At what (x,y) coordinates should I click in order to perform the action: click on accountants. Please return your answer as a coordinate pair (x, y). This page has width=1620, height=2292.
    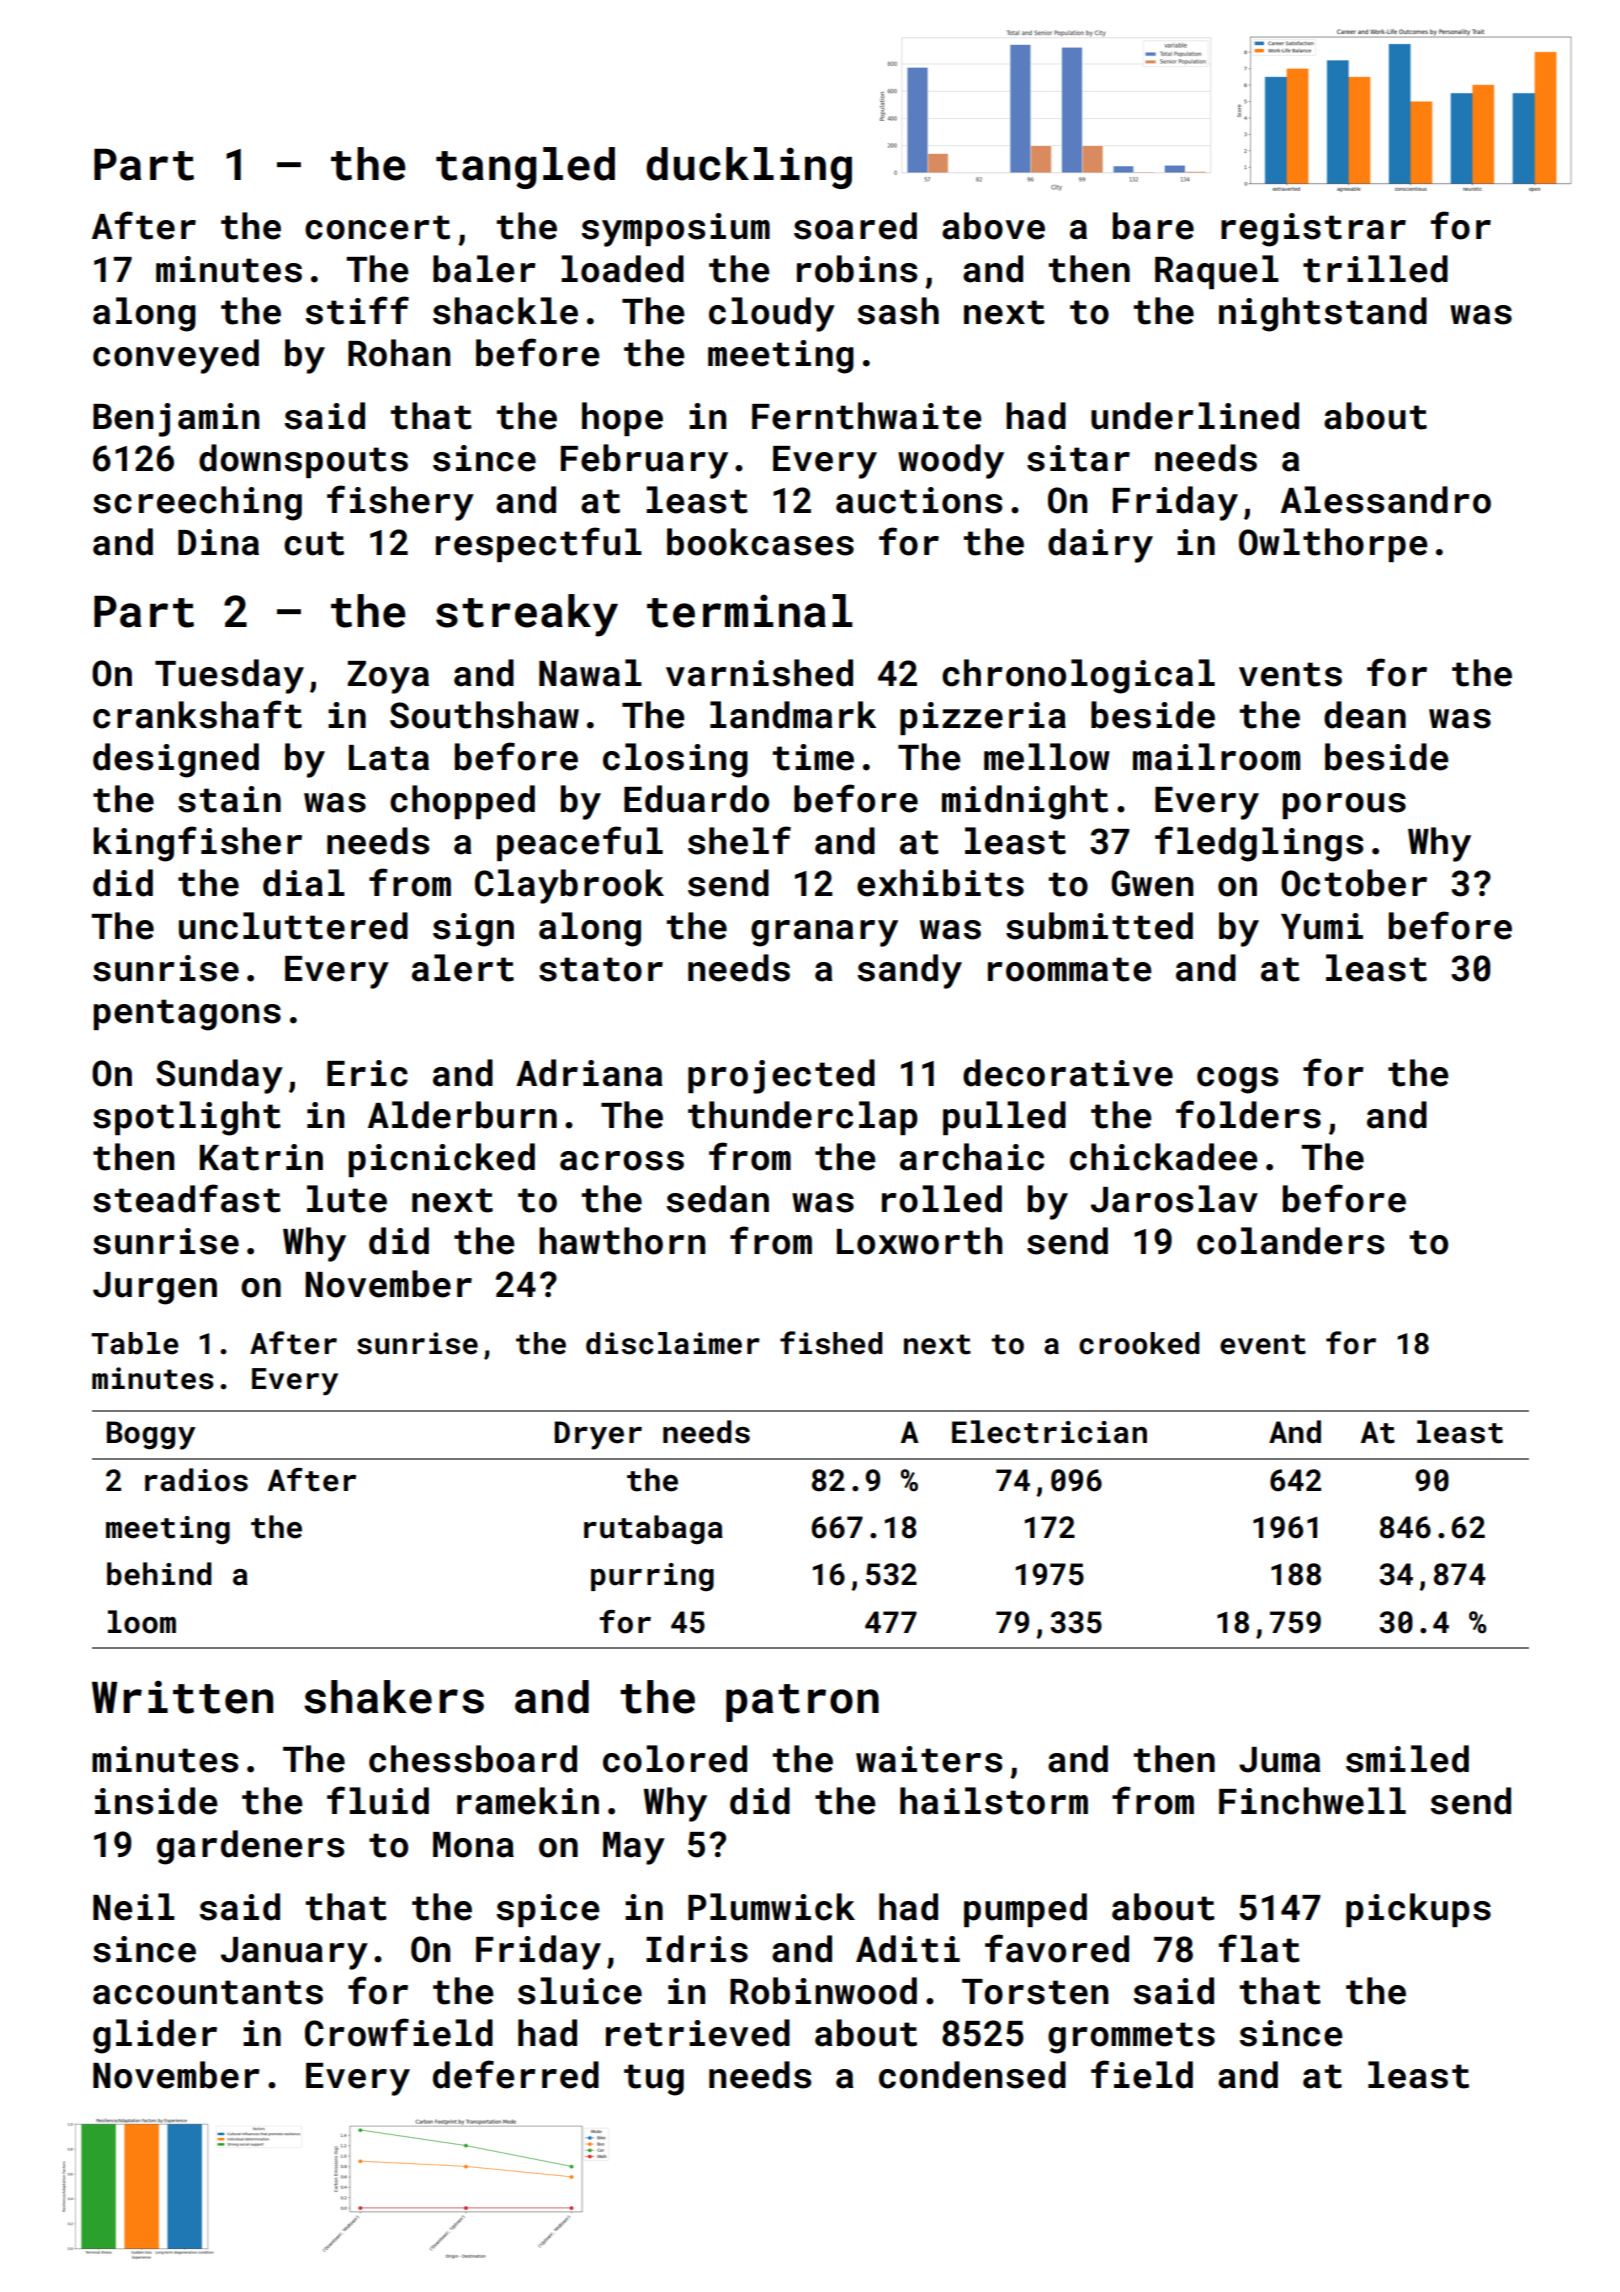
    Looking at the image, I should click on (208, 1992).
